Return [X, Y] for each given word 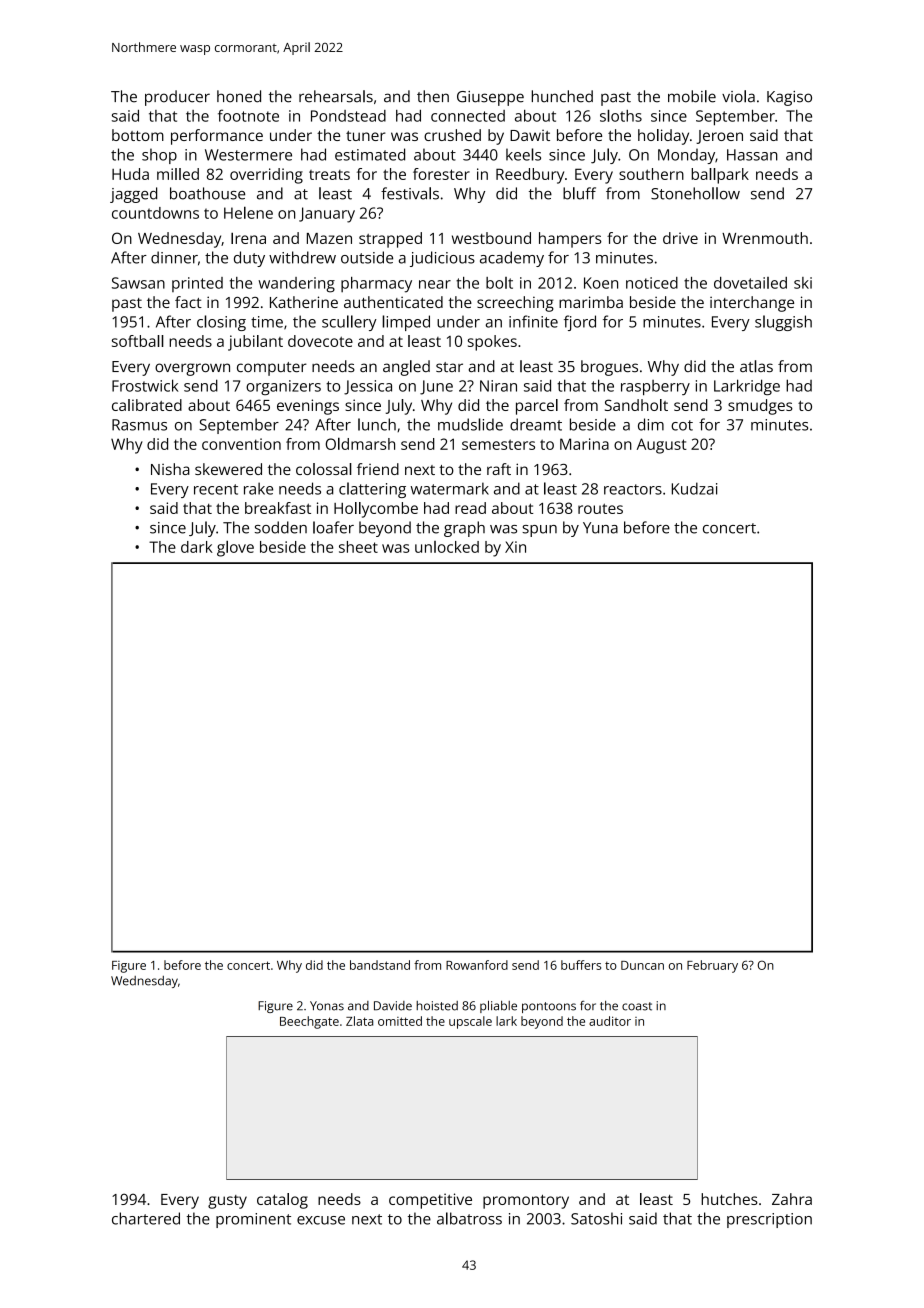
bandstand [380, 965]
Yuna [600, 528]
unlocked [447, 547]
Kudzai [694, 488]
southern [651, 174]
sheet [358, 547]
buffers [581, 965]
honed [239, 96]
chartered [146, 1218]
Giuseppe [490, 98]
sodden [281, 527]
